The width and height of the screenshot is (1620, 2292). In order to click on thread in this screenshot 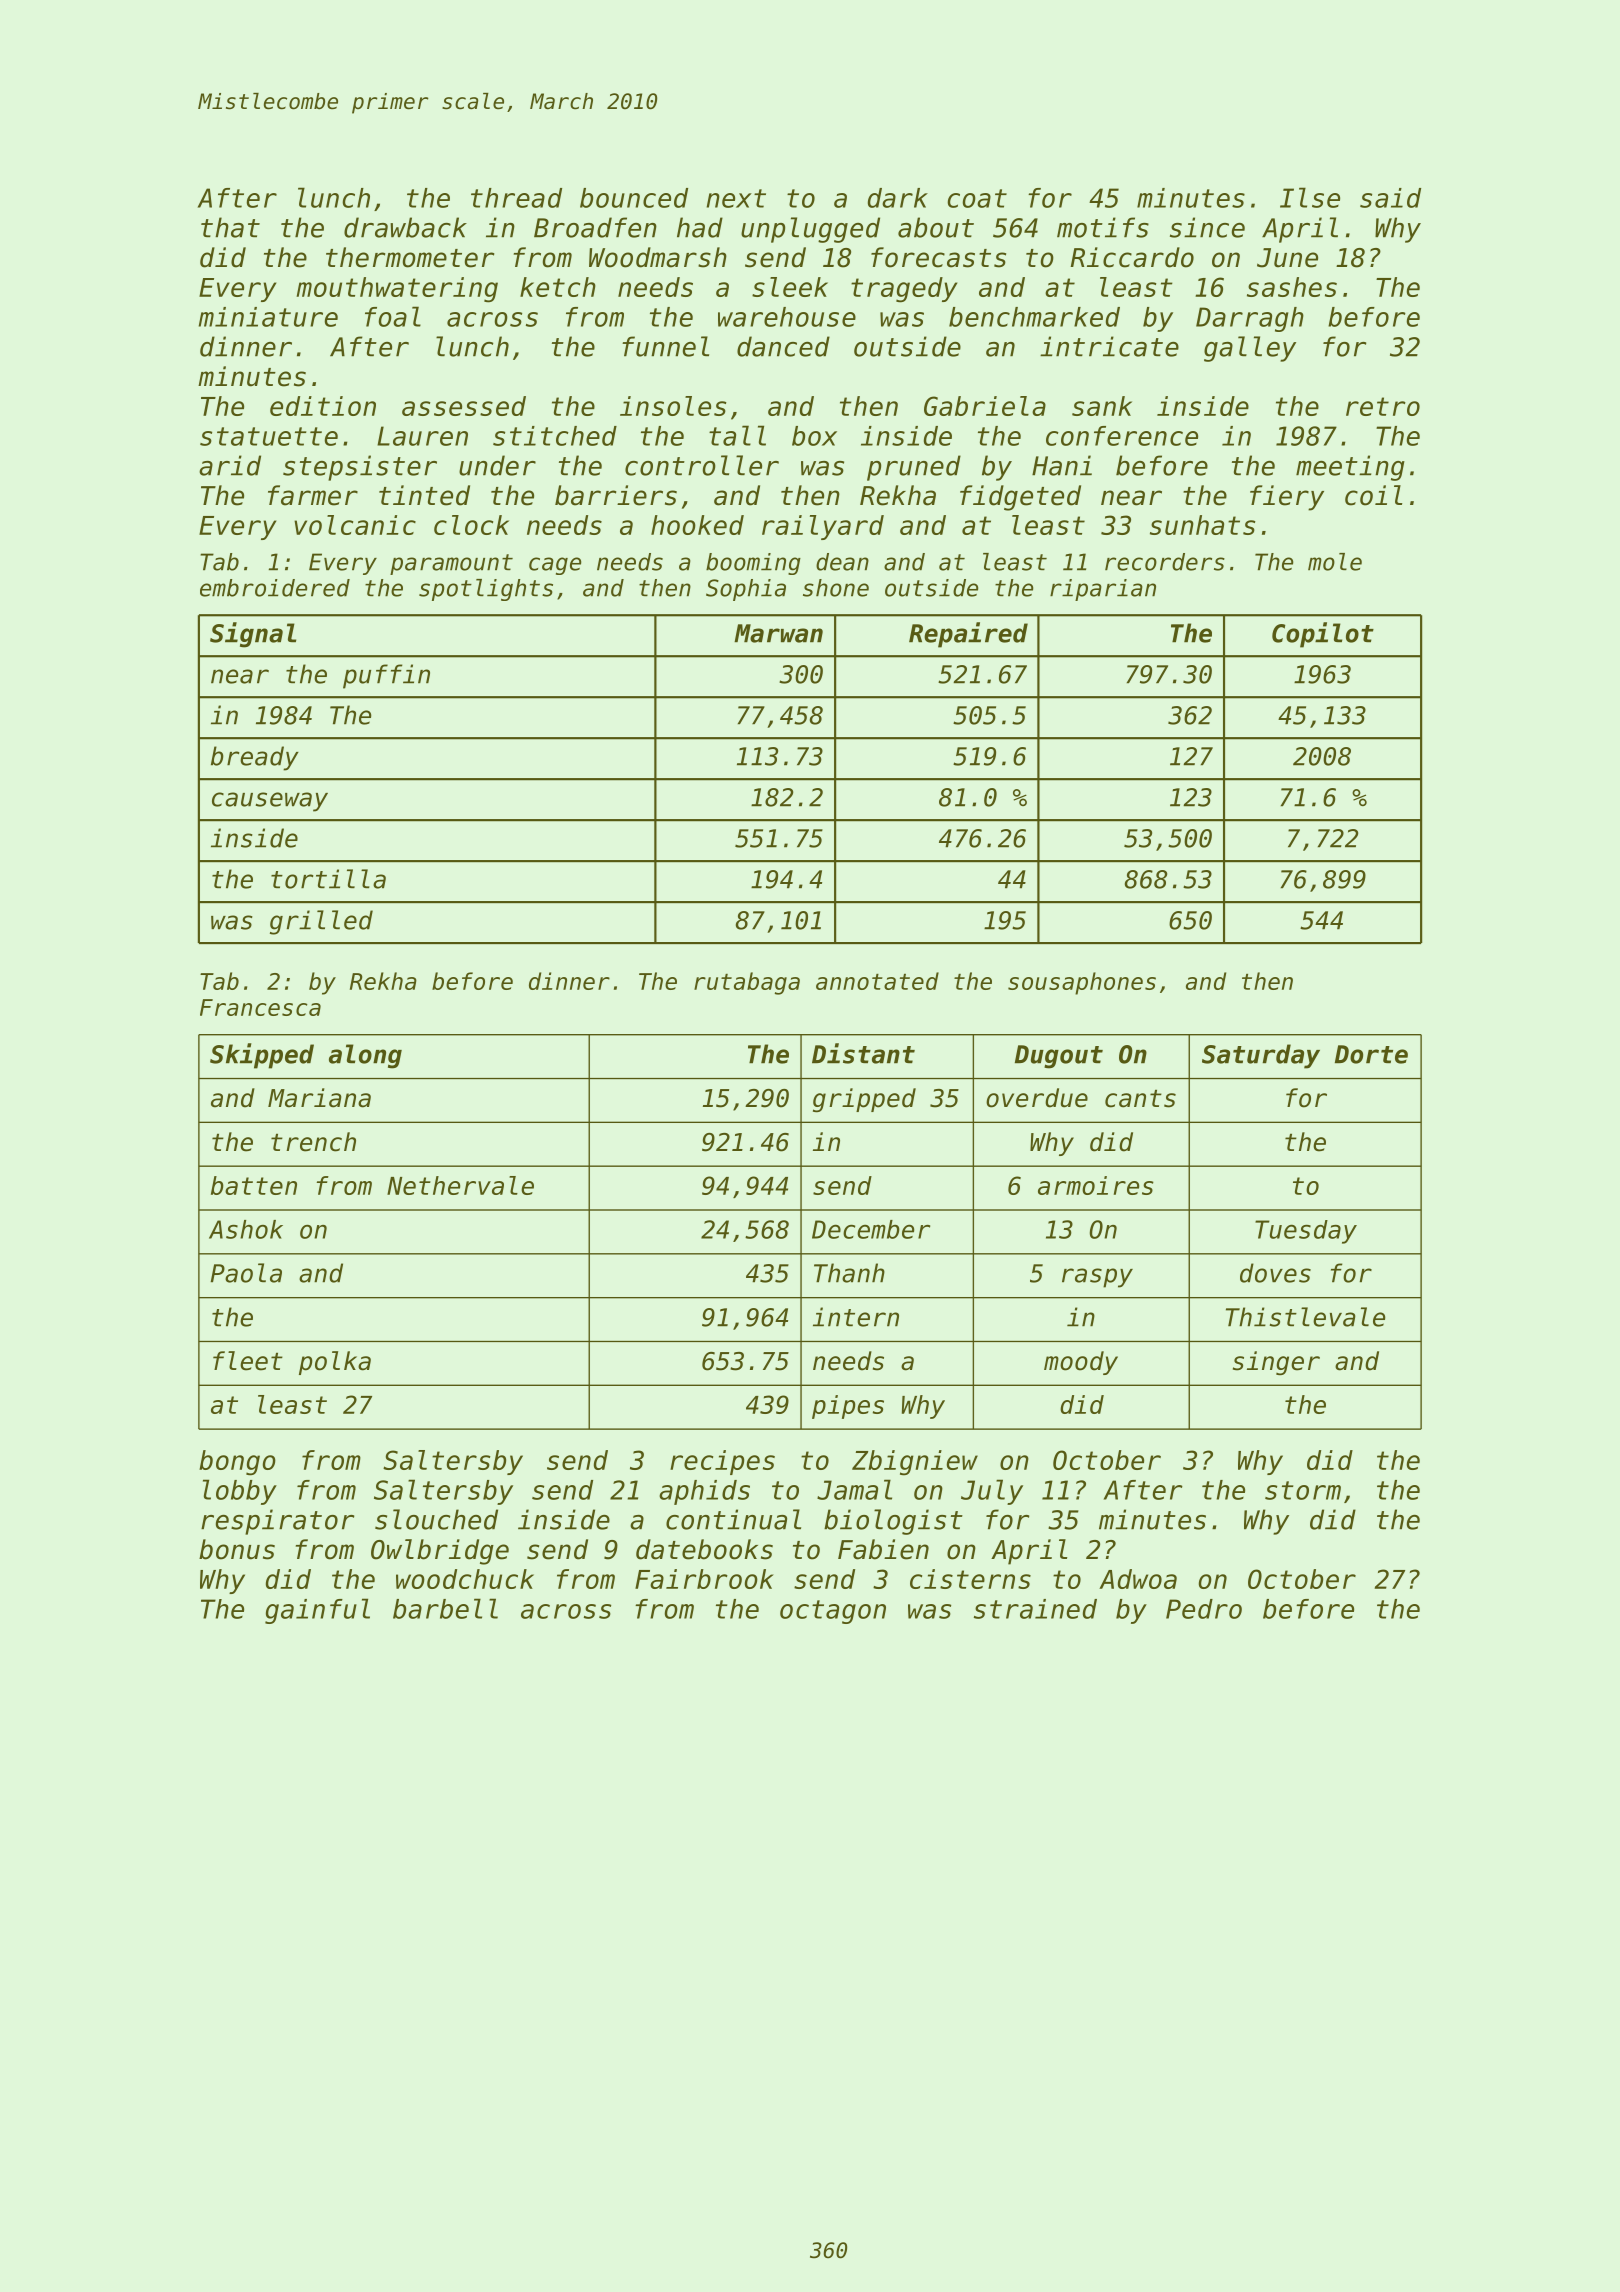, I will do `click(516, 198)`.
